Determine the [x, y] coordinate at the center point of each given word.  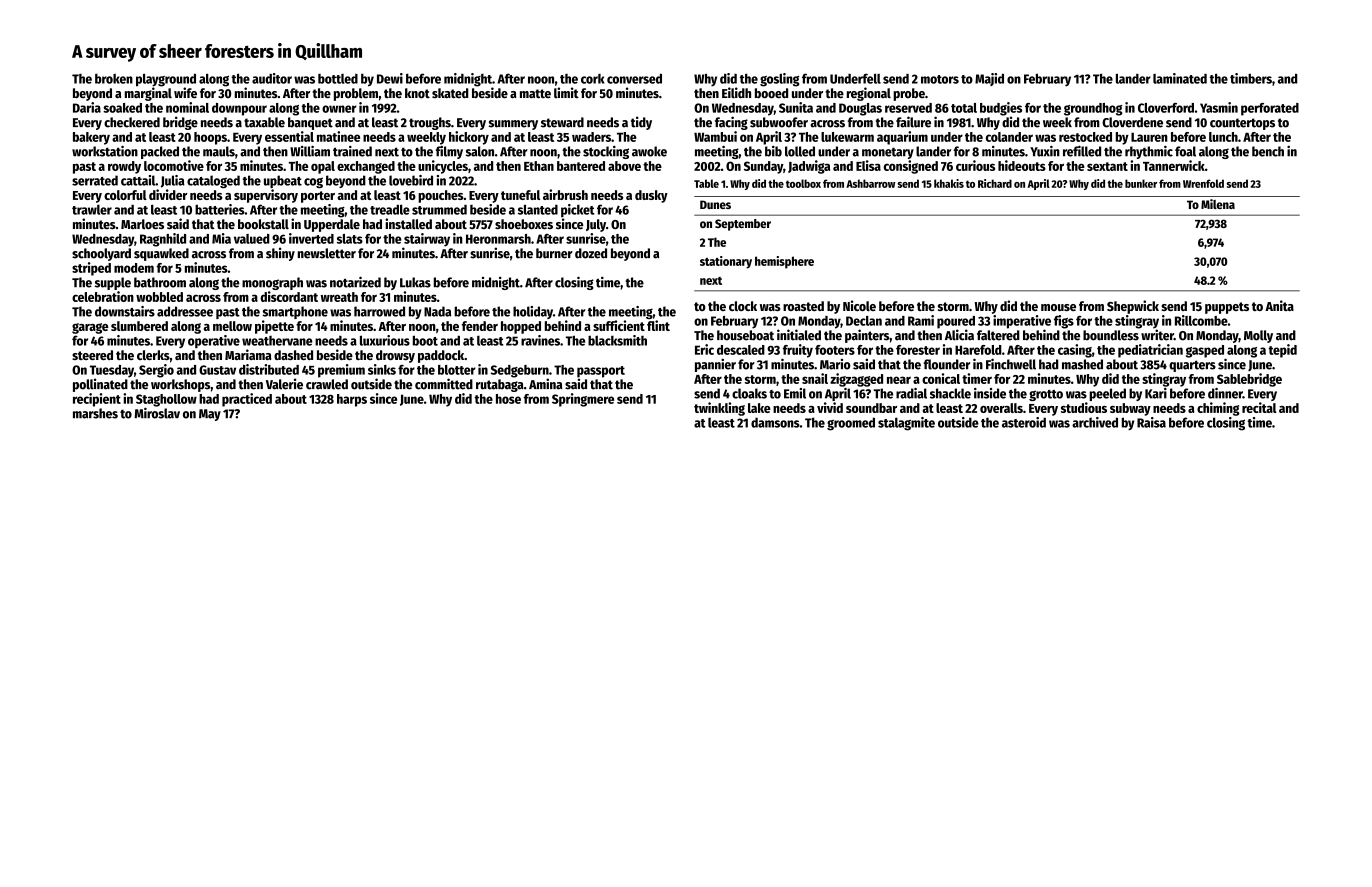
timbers [1251, 78]
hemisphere [784, 262]
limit [566, 92]
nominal [187, 107]
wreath [339, 297]
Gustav [217, 370]
